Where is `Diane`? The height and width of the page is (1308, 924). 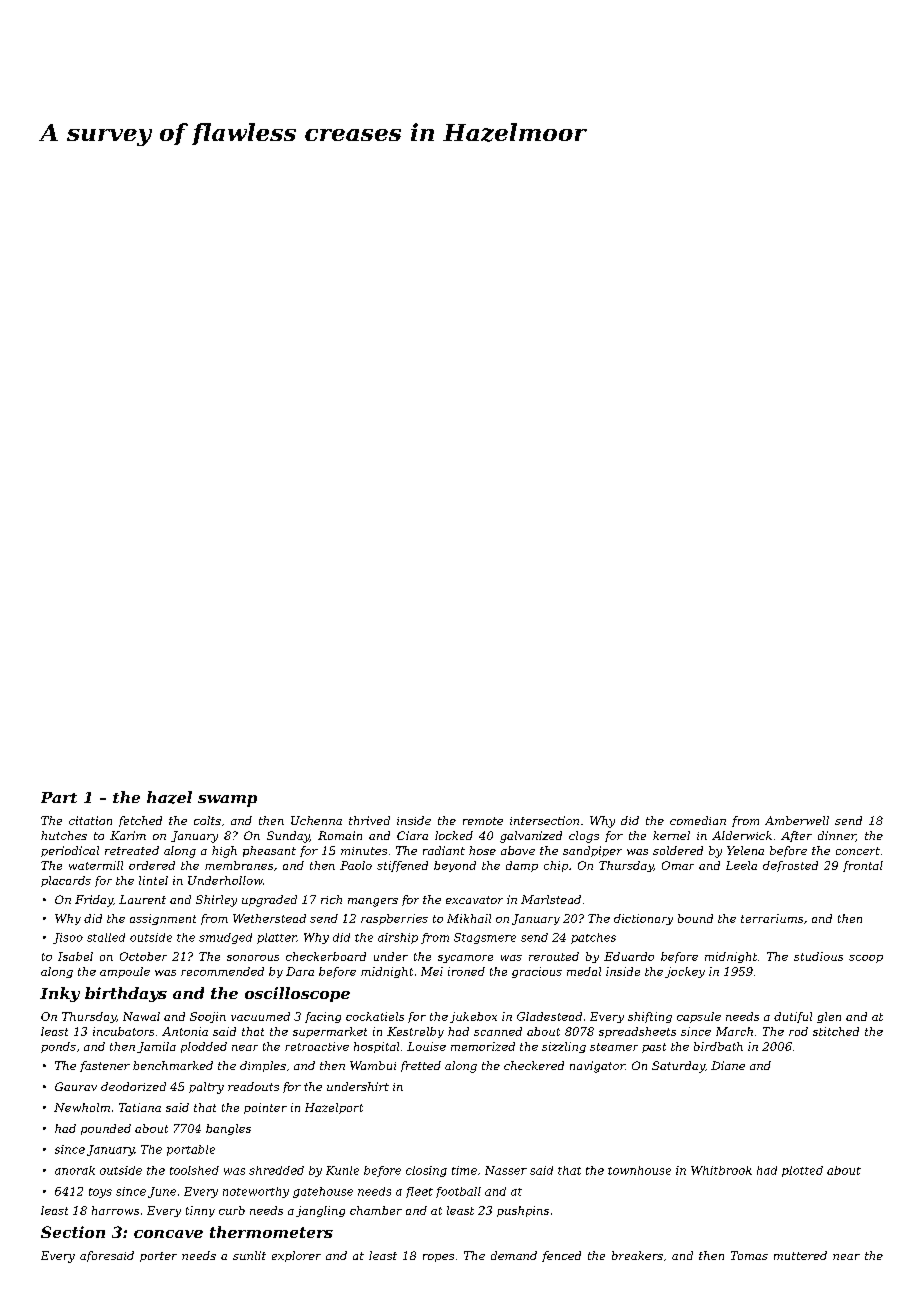
Diane is located at coordinates (728, 1065).
